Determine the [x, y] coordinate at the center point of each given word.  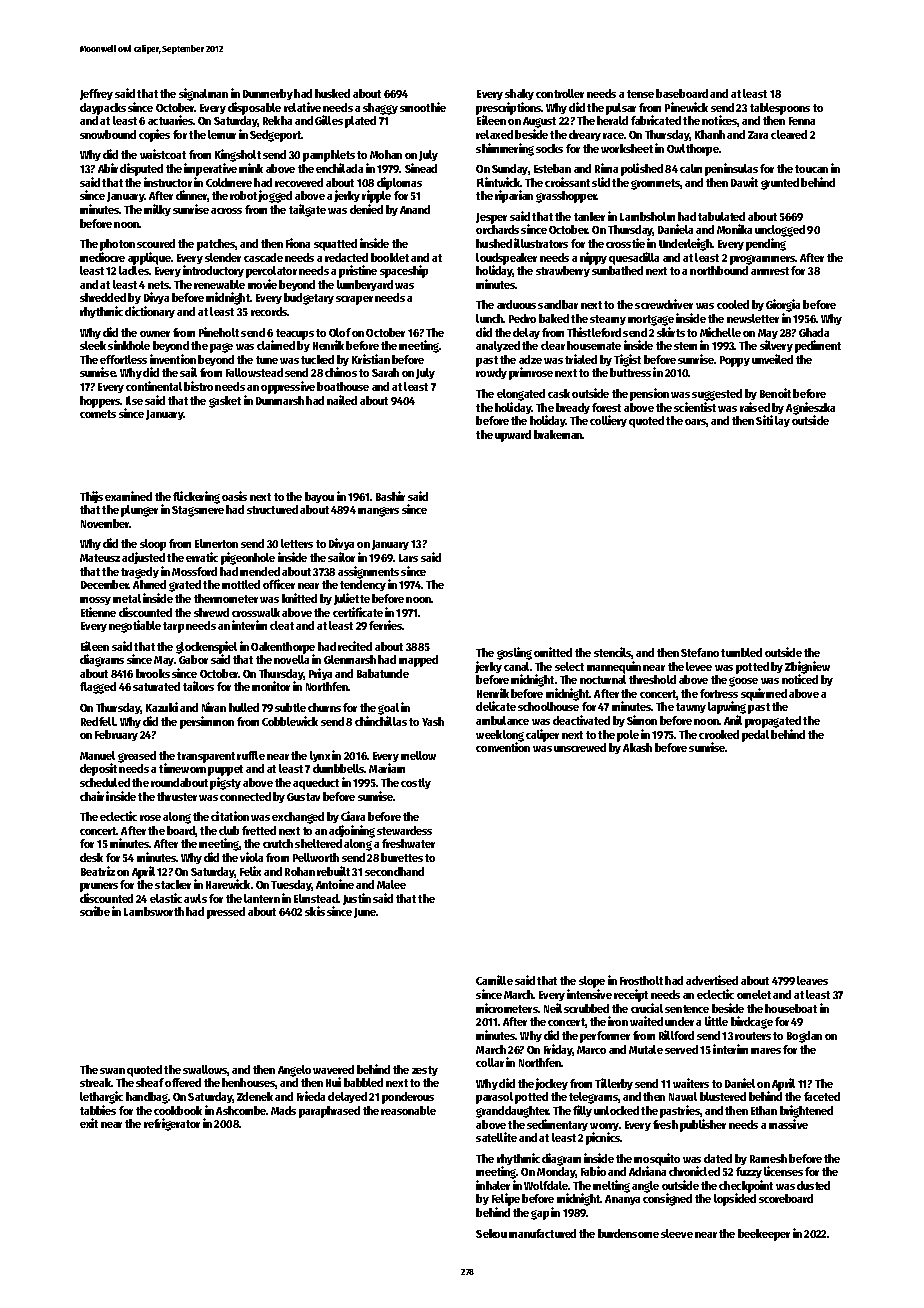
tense [640, 94]
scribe [95, 911]
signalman [203, 94]
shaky [519, 94]
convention [503, 747]
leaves [812, 980]
